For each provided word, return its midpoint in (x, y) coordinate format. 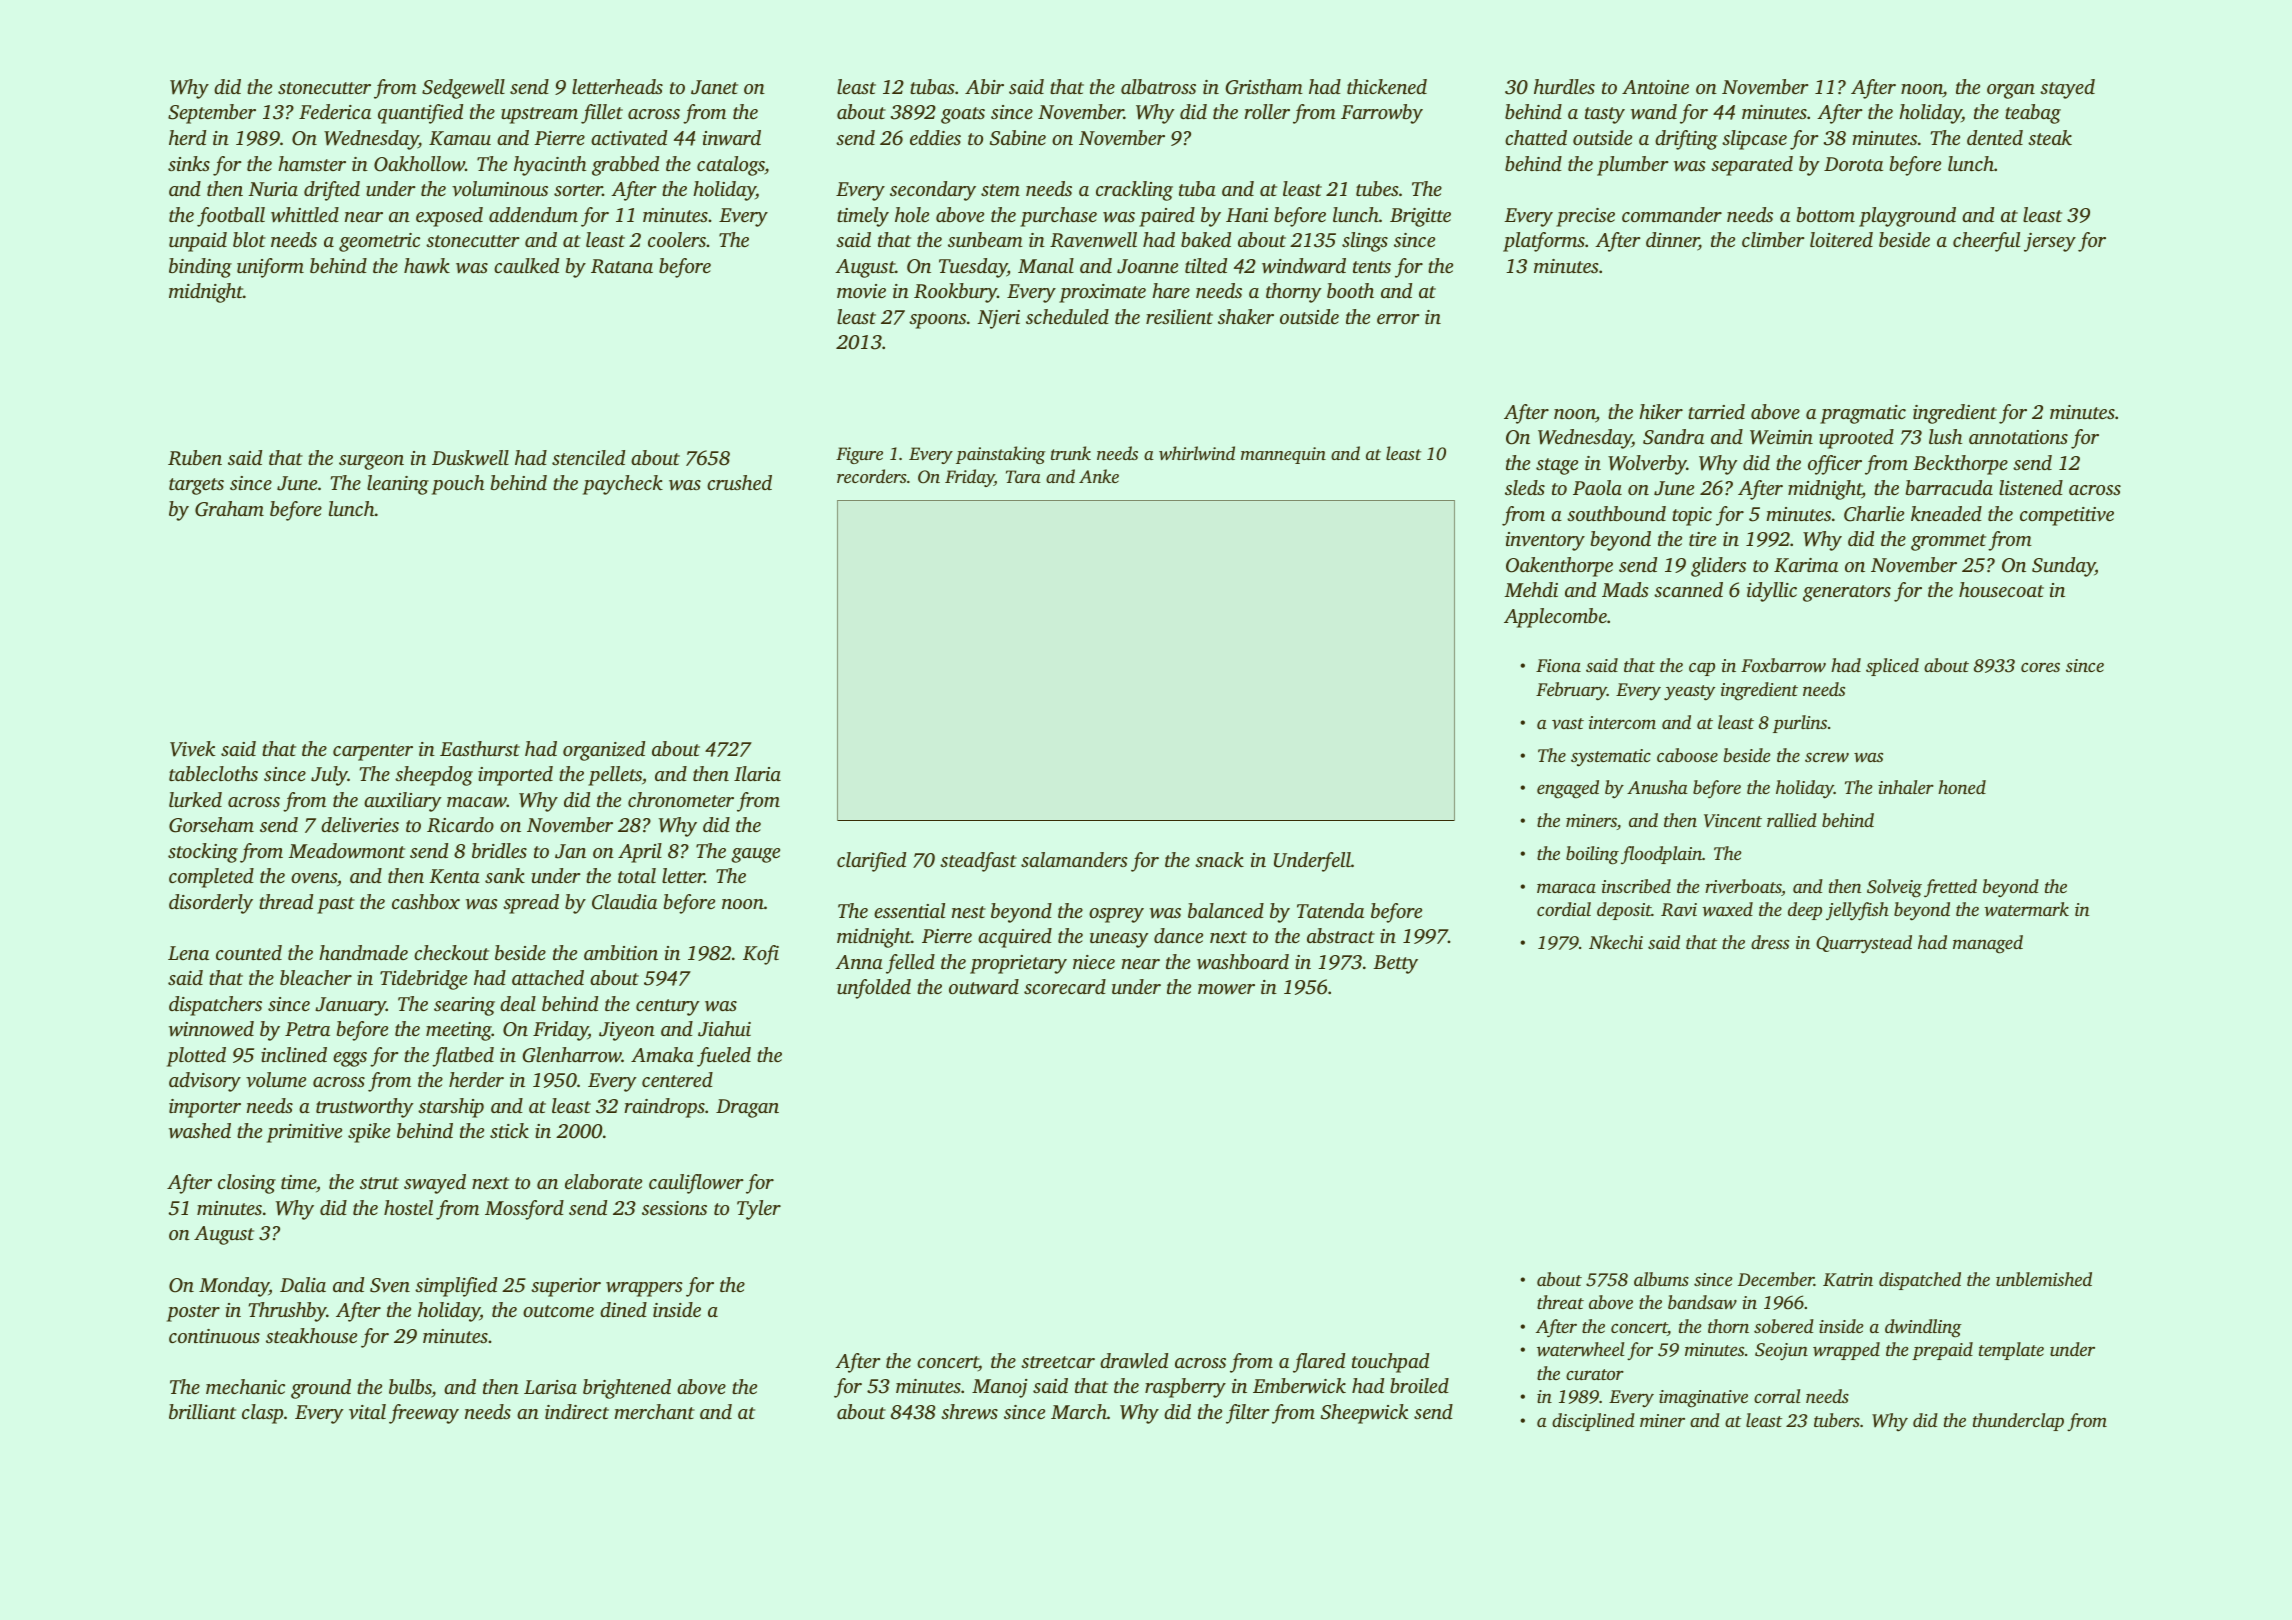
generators (1847, 593)
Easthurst (480, 748)
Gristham (1264, 87)
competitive (2067, 516)
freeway (424, 1414)
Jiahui (724, 1029)
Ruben (195, 458)
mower (1226, 989)
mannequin (1283, 455)
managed (1988, 944)
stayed (2067, 89)
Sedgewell (463, 89)
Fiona (1558, 665)
